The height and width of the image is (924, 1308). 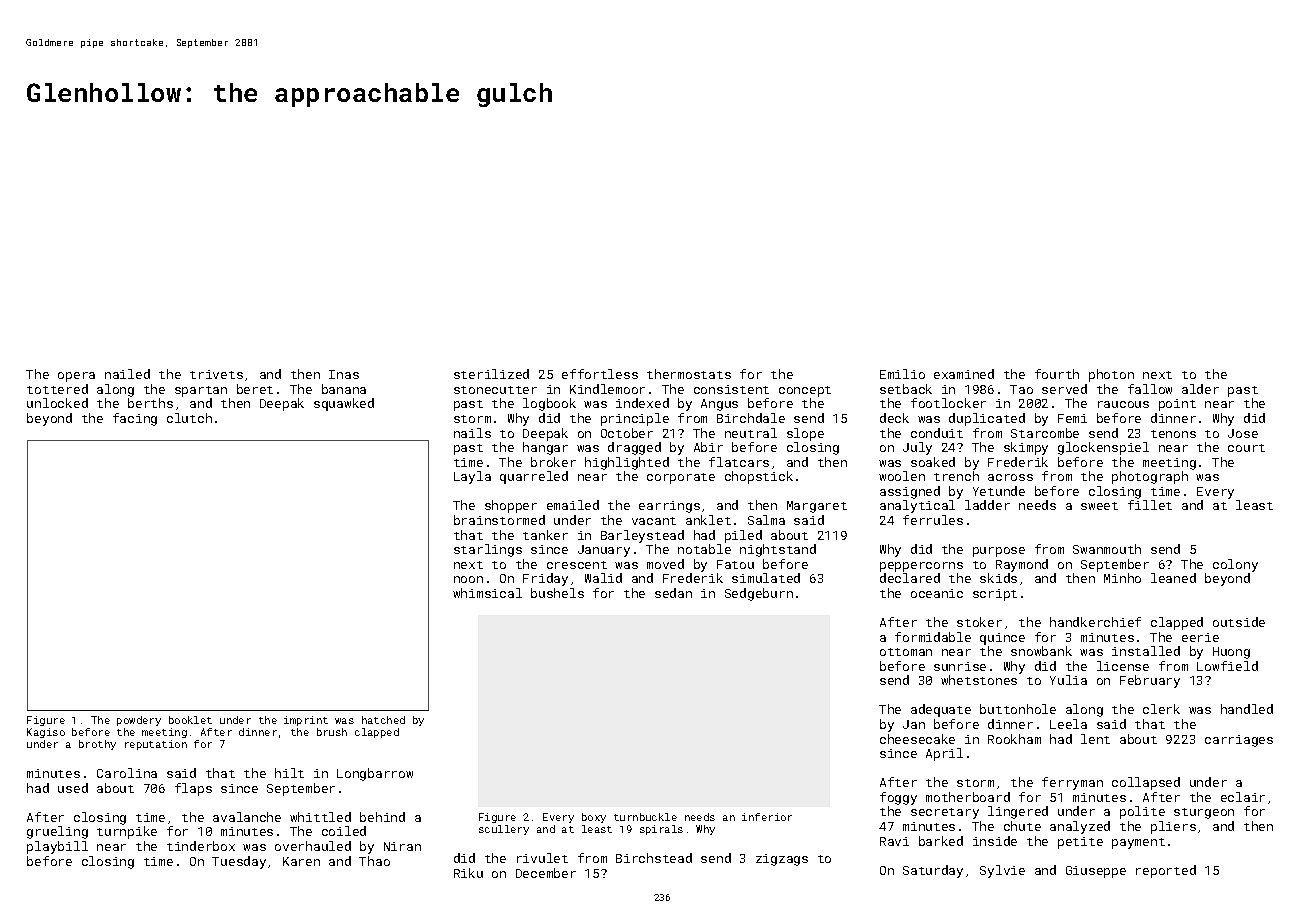 I want to click on Tuesday, so click(x=239, y=862).
